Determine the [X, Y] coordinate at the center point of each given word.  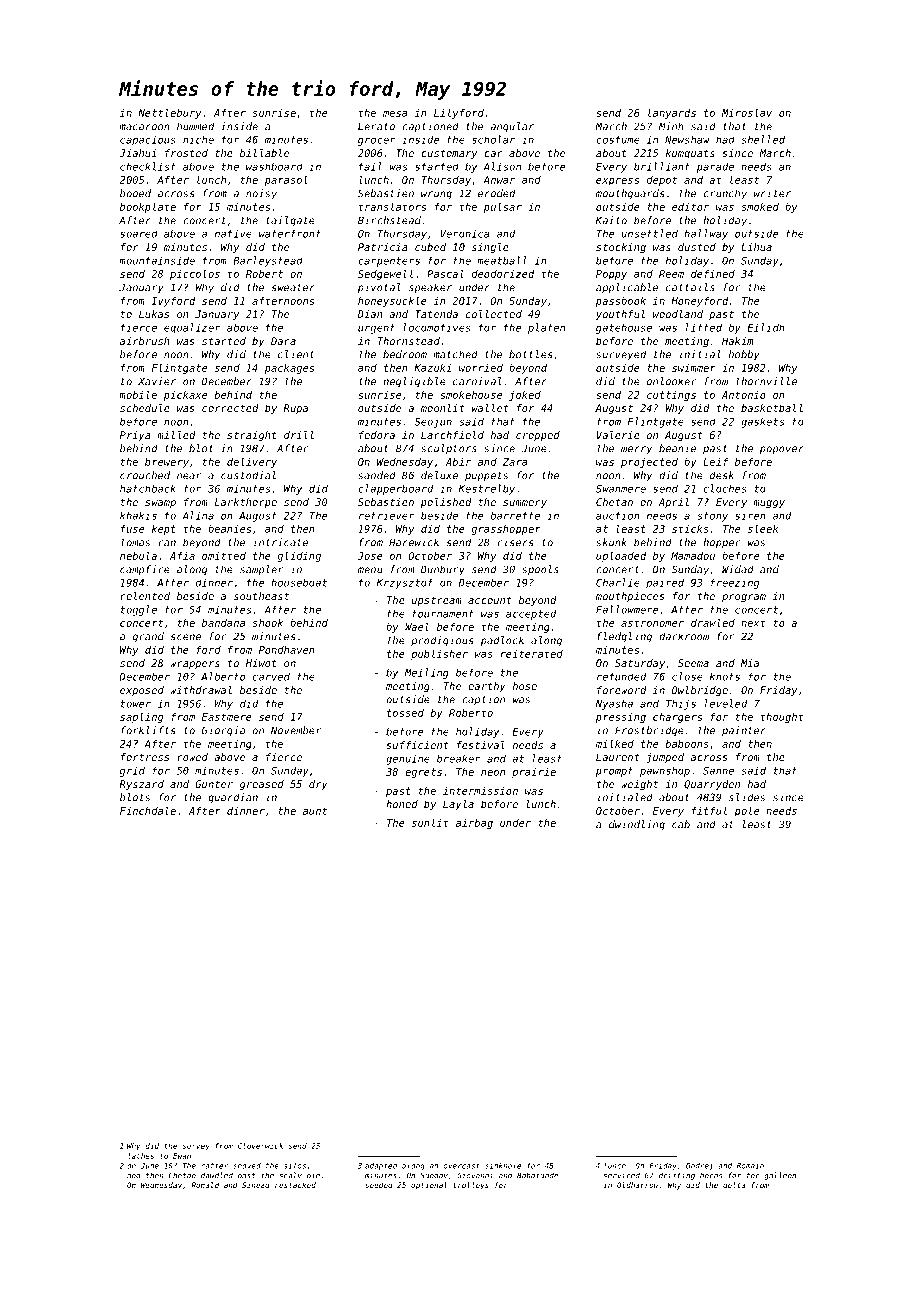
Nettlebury [169, 113]
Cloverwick [260, 1146]
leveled [726, 703]
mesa [395, 114]
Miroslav [747, 112]
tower [136, 704]
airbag [474, 824]
